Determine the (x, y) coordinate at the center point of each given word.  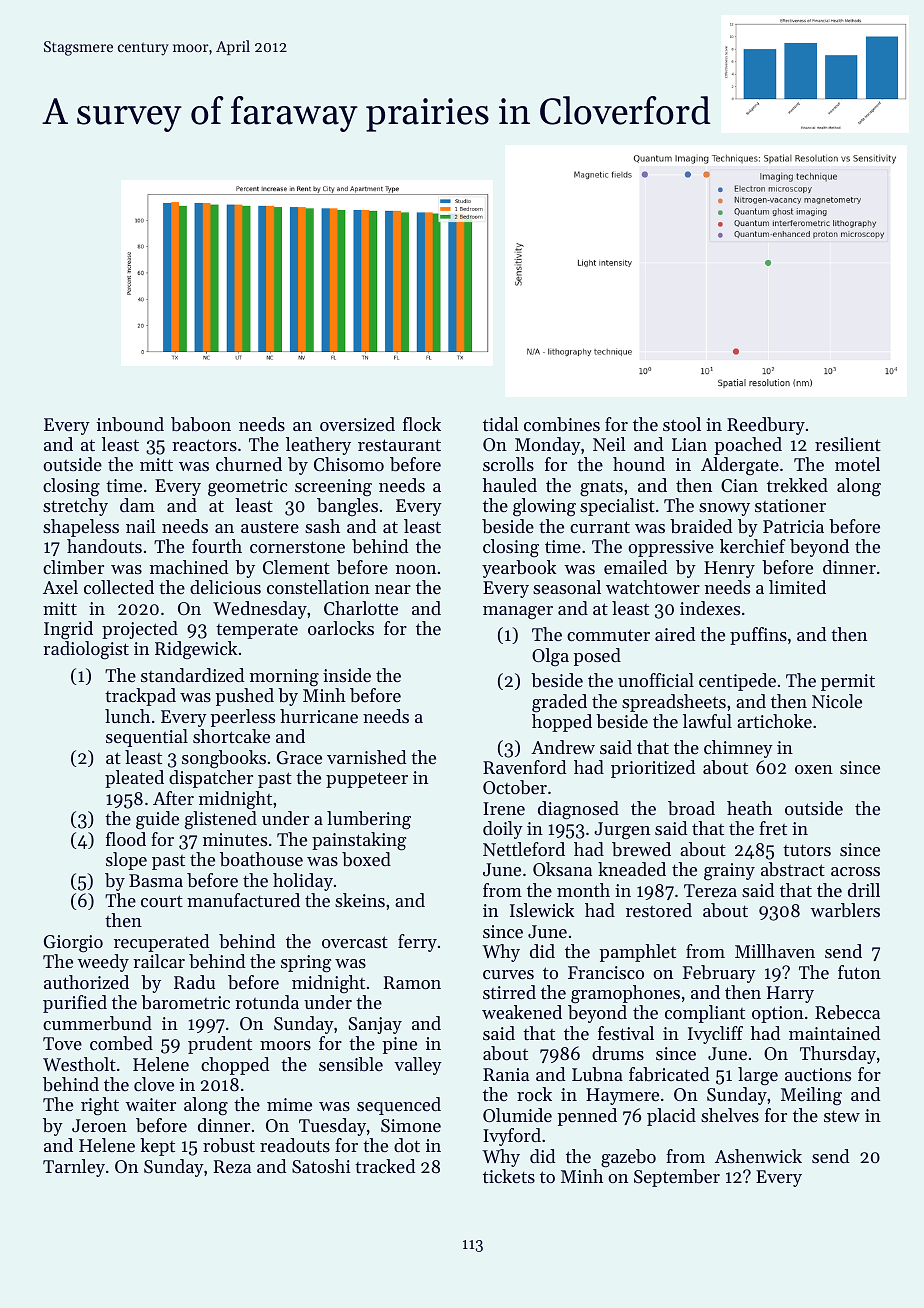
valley (418, 1066)
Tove (62, 1043)
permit (848, 682)
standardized (192, 675)
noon (416, 569)
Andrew (563, 747)
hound (639, 464)
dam (137, 505)
